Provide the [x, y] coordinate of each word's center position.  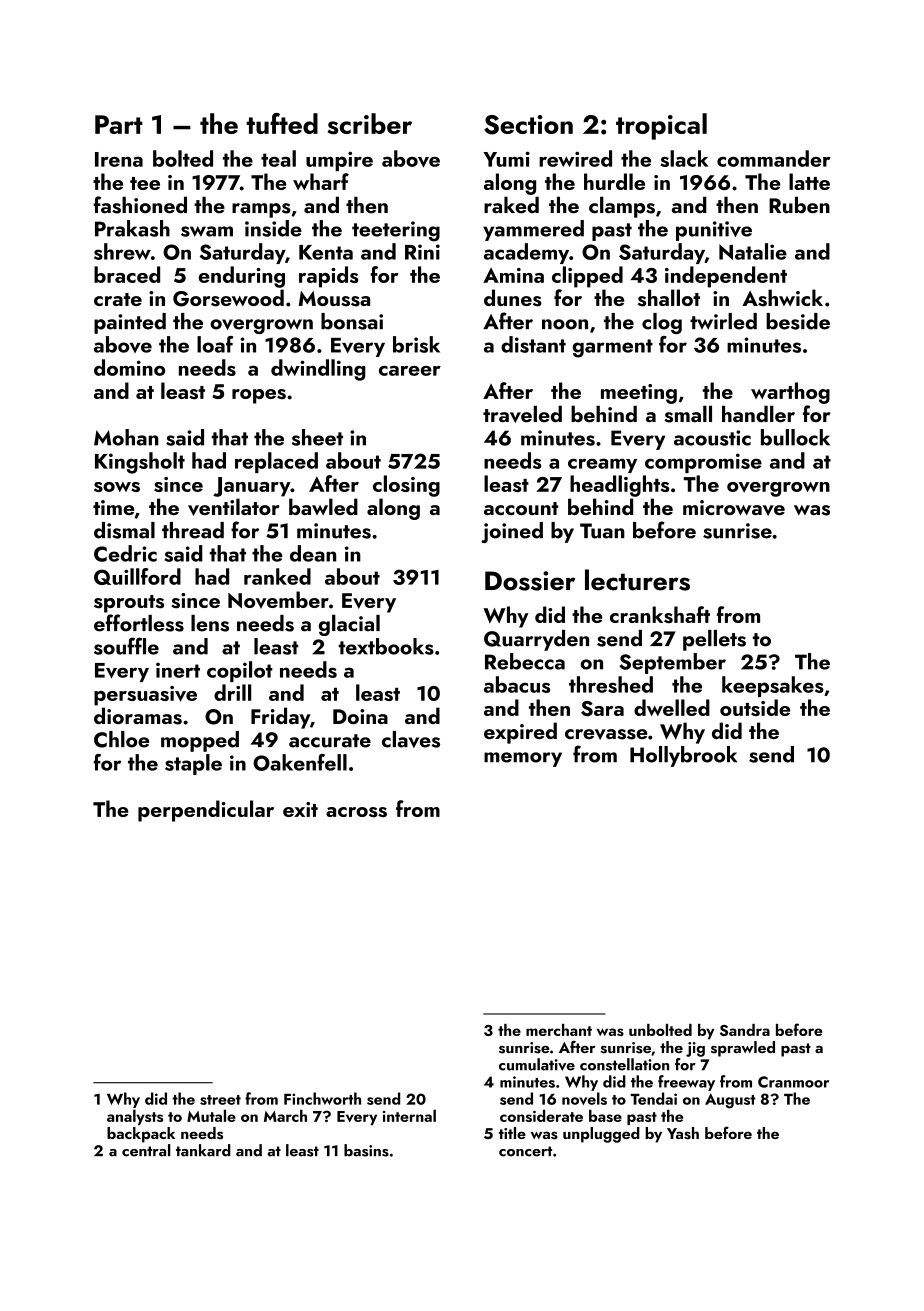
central [146, 1150]
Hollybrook [683, 756]
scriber [370, 124]
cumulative [537, 1064]
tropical [661, 126]
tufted [282, 123]
